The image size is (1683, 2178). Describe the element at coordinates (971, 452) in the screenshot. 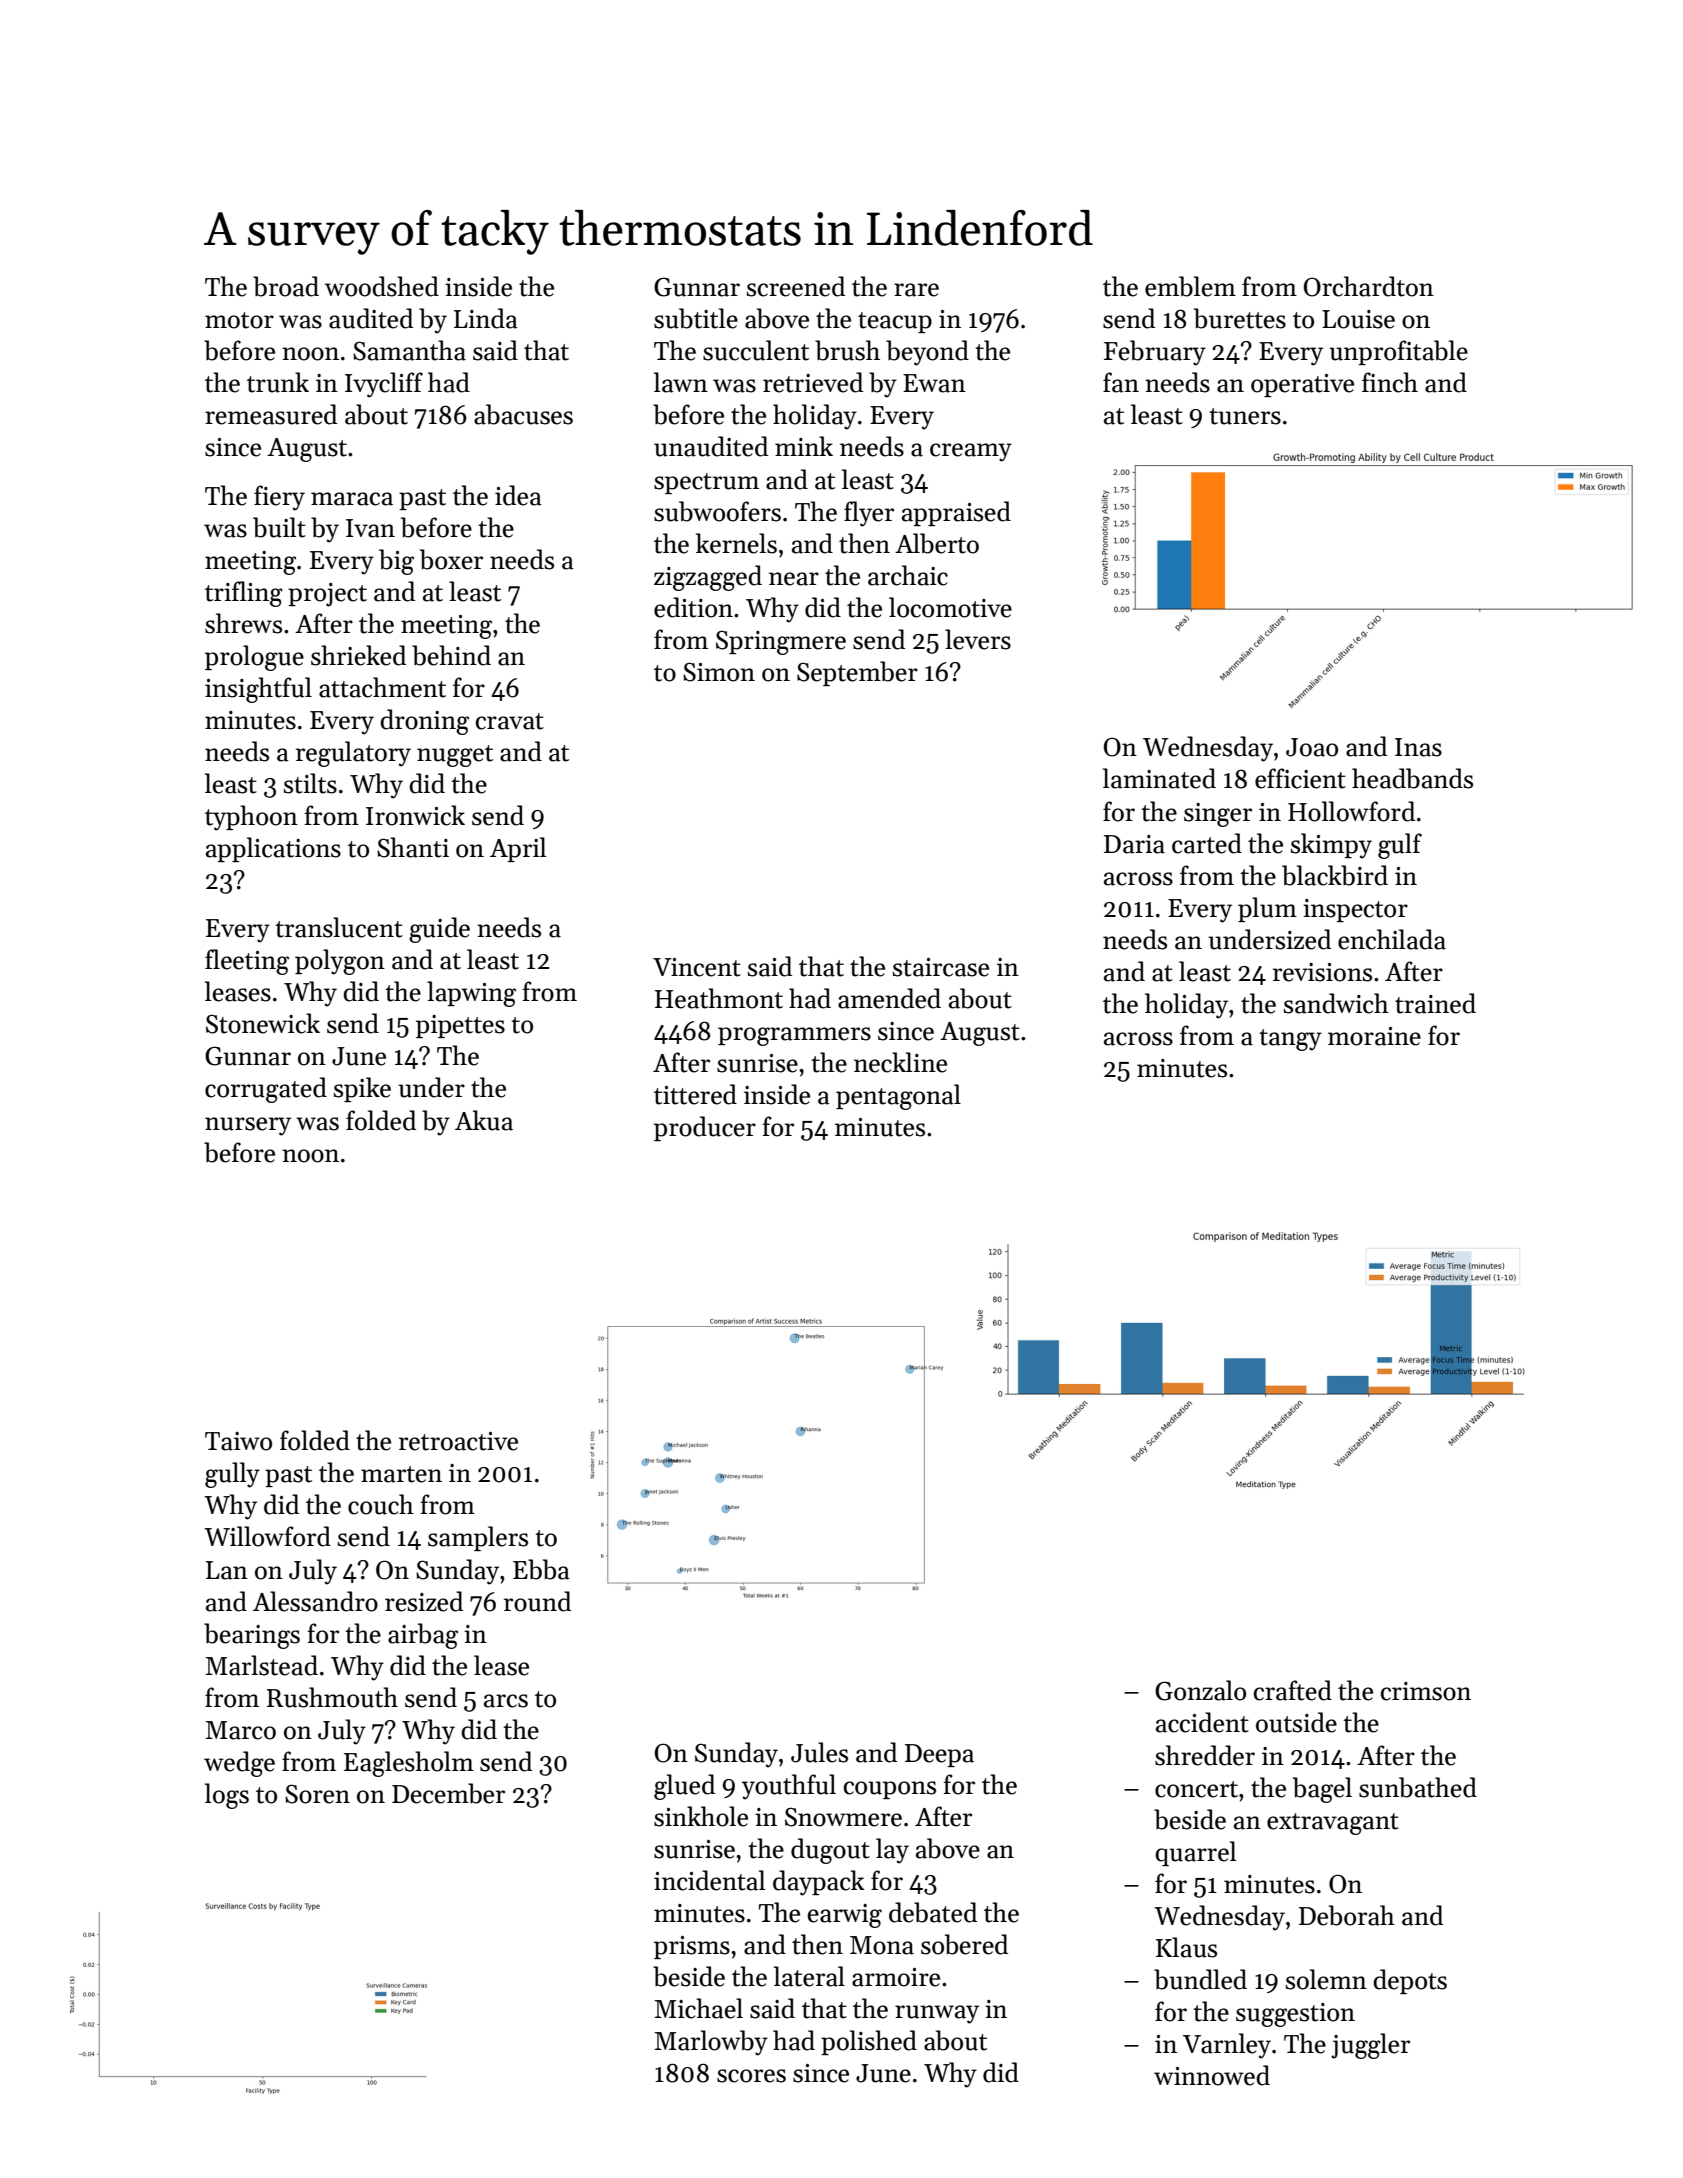

I see `creamy` at that location.
